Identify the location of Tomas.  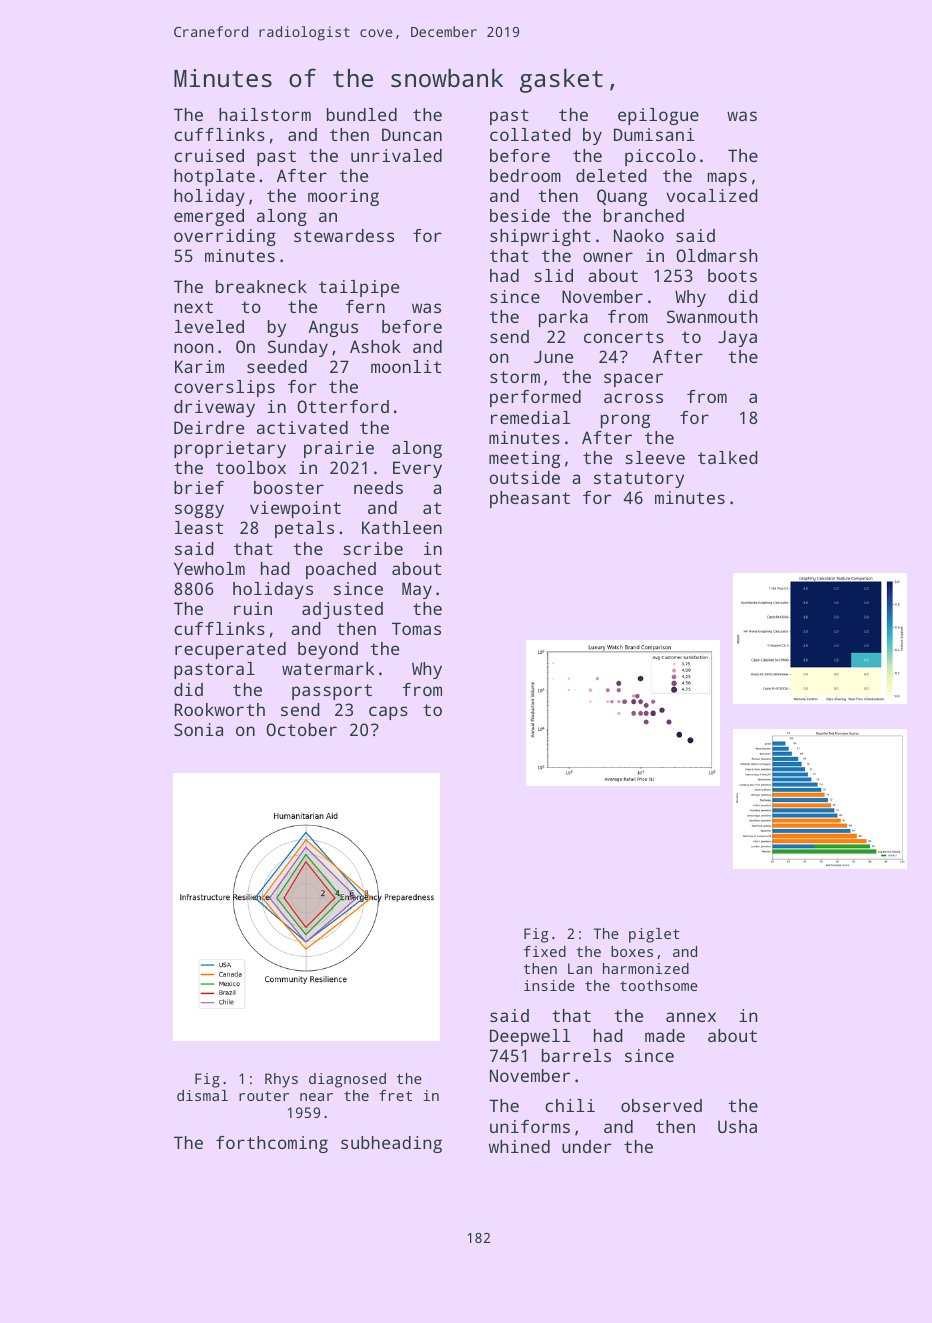
(416, 628).
